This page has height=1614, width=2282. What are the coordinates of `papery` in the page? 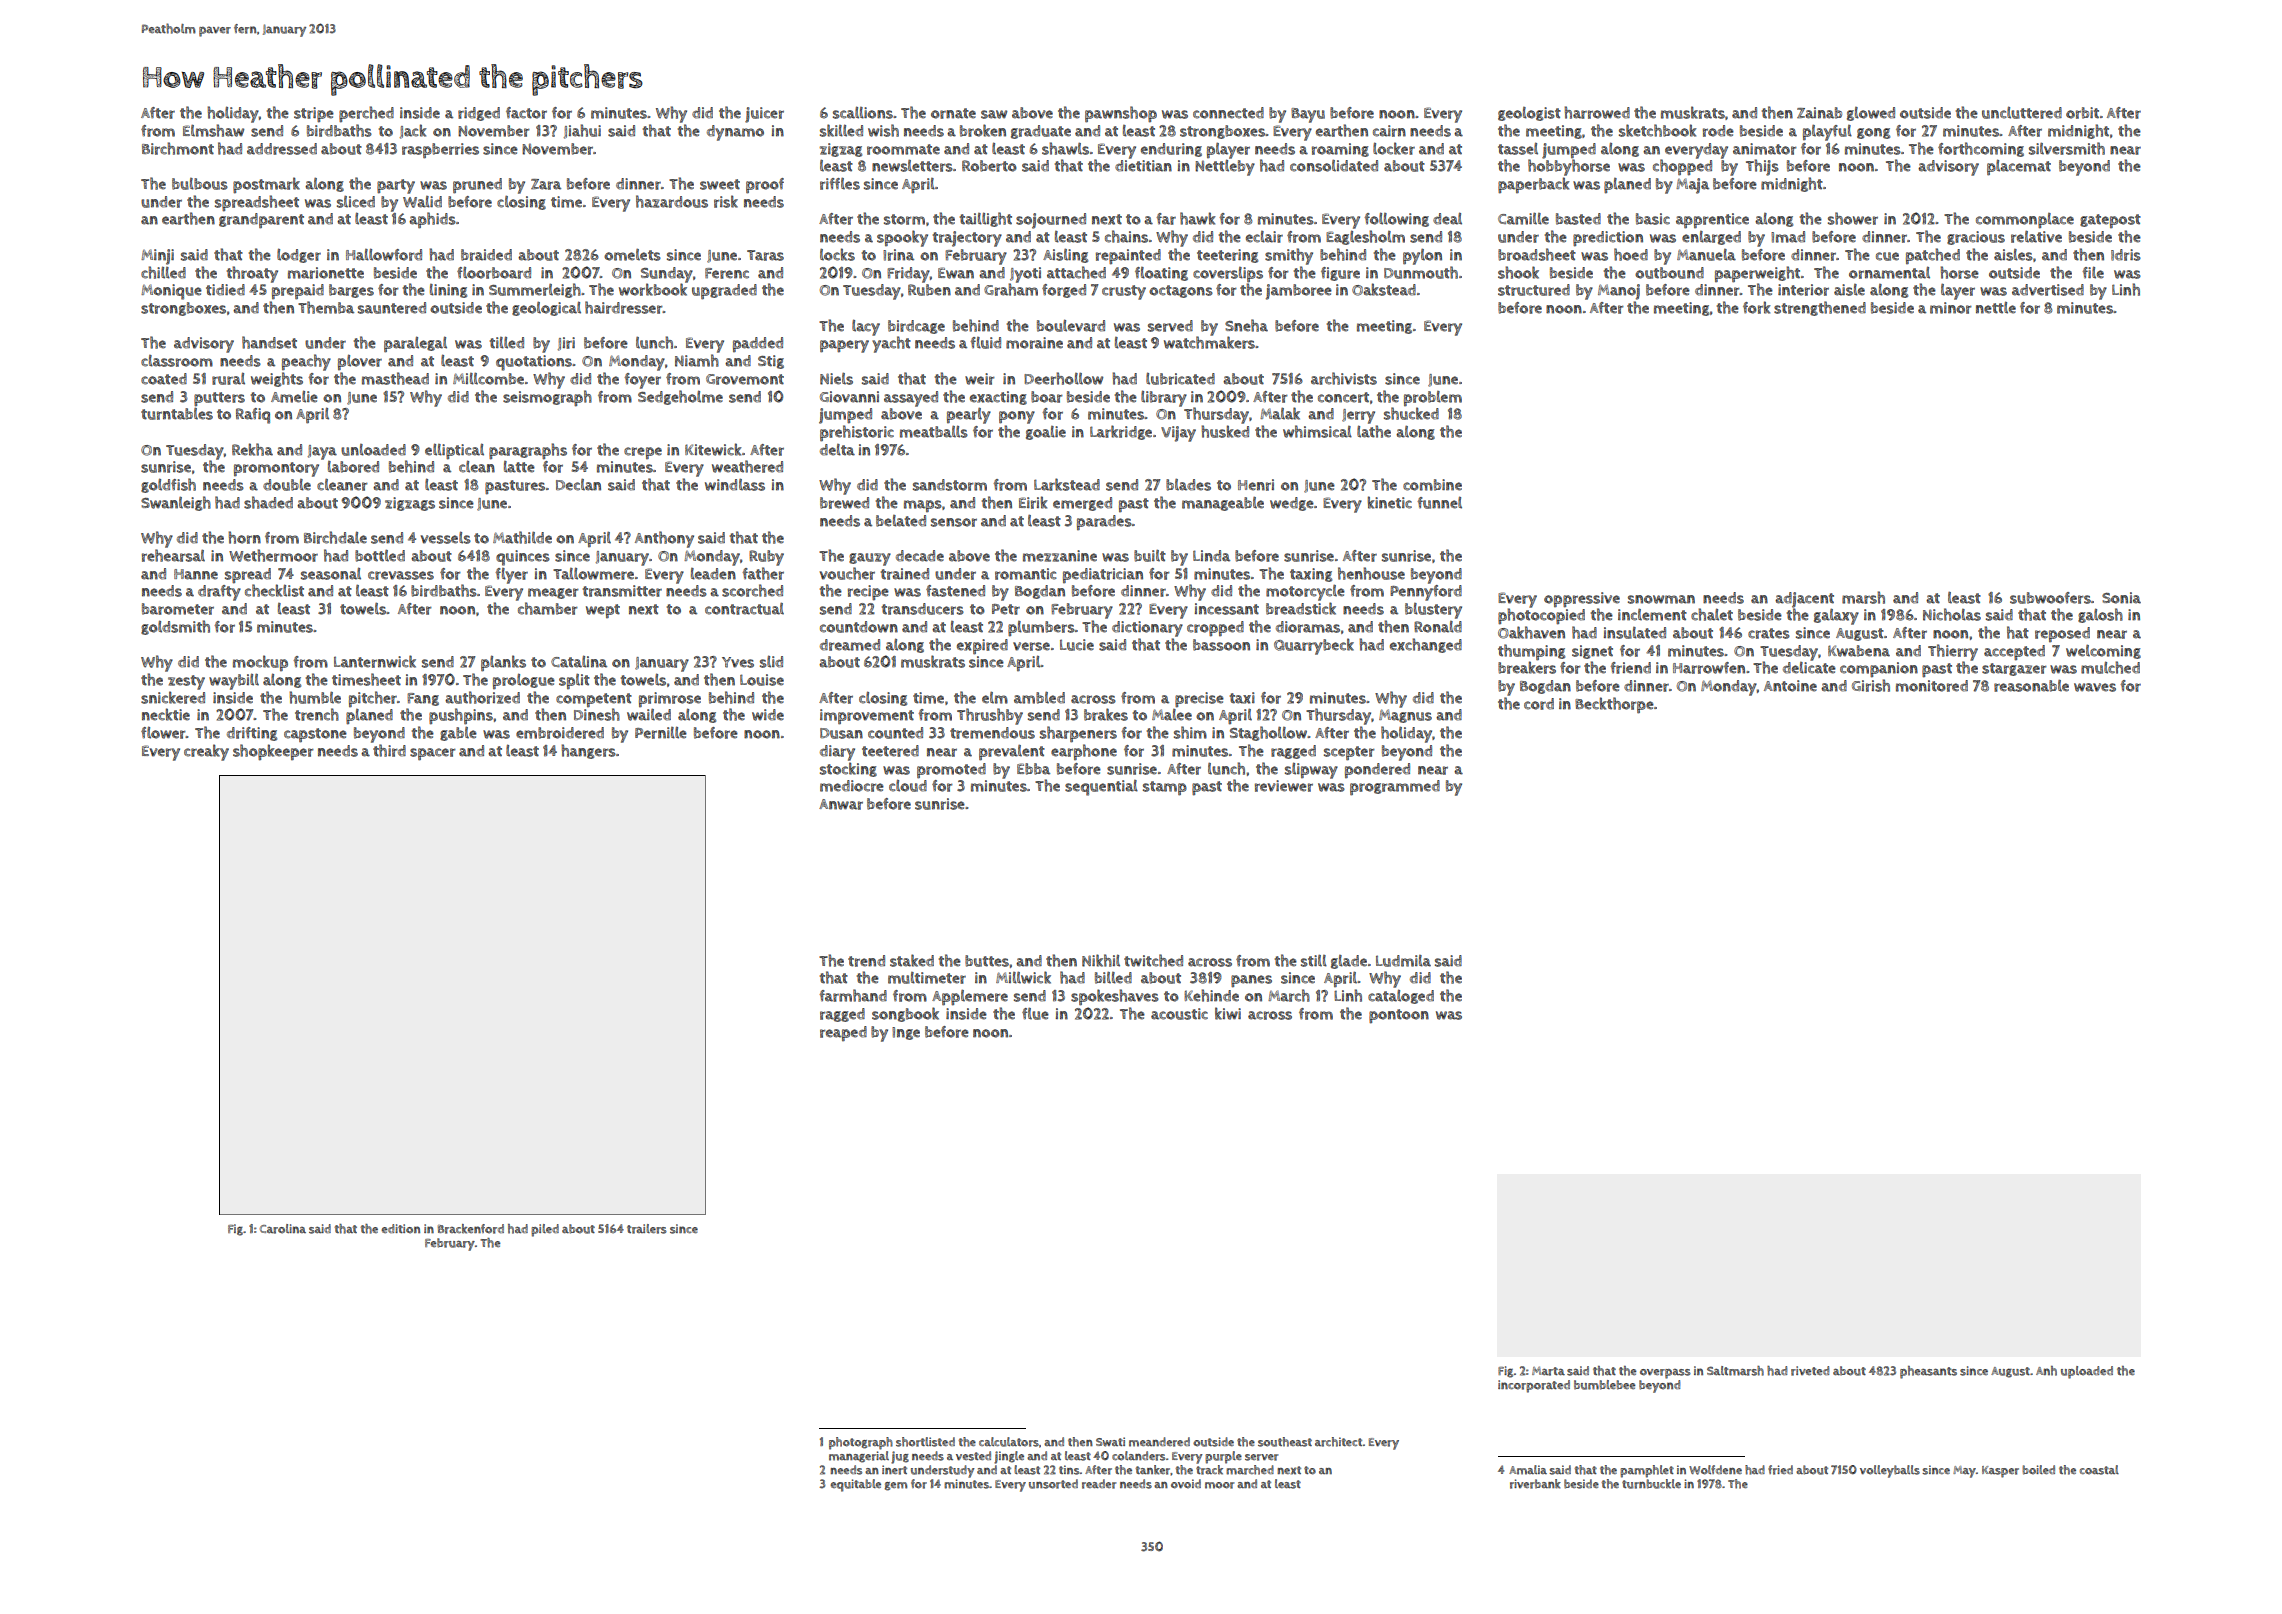 It's located at (844, 346).
